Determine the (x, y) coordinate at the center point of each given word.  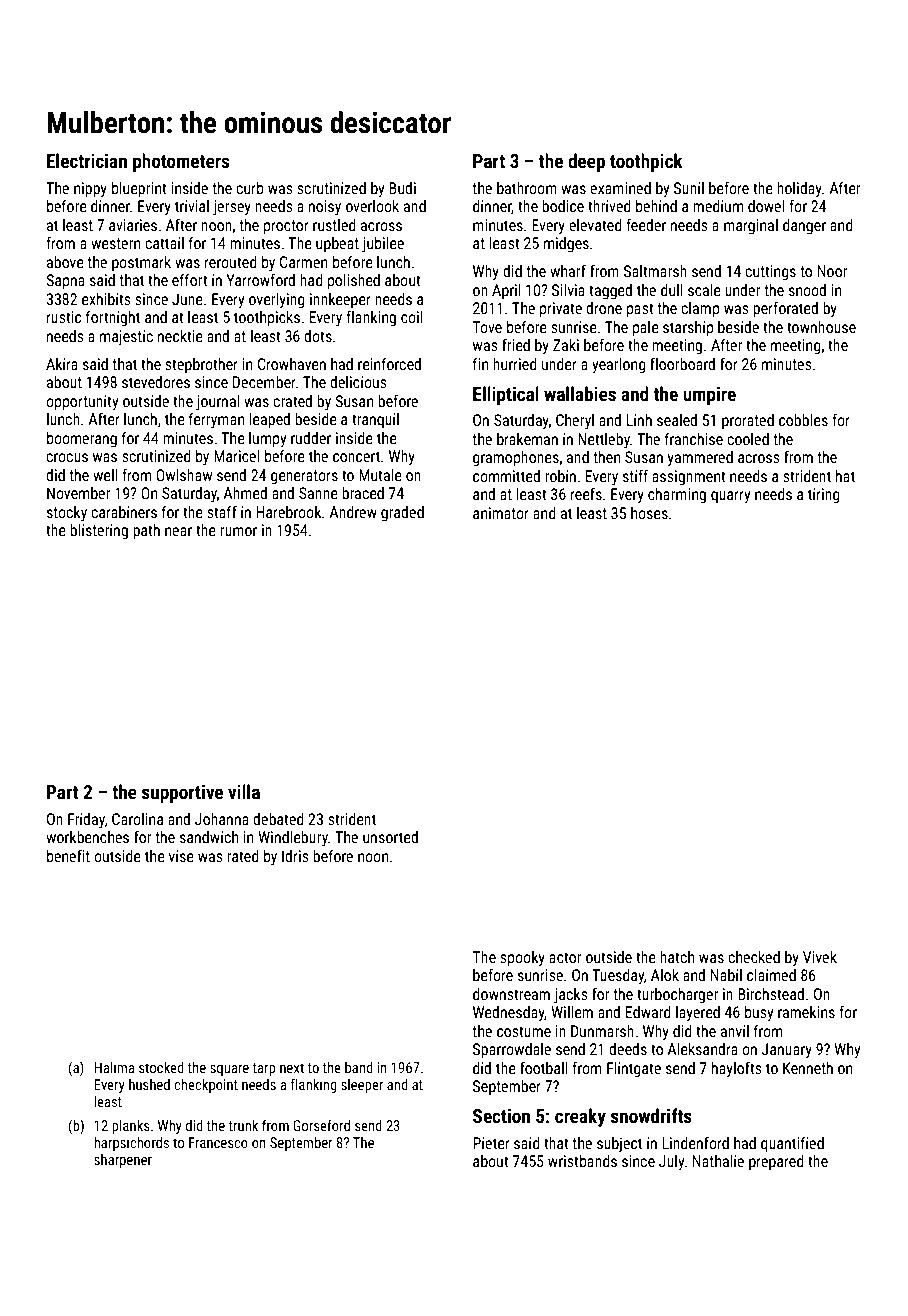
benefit (68, 856)
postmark (141, 263)
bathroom (527, 188)
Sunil (689, 188)
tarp (264, 1069)
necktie (180, 336)
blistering (99, 531)
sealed (677, 420)
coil (412, 317)
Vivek (820, 957)
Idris (295, 856)
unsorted (390, 837)
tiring (824, 495)
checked (754, 957)
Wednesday (509, 1013)
